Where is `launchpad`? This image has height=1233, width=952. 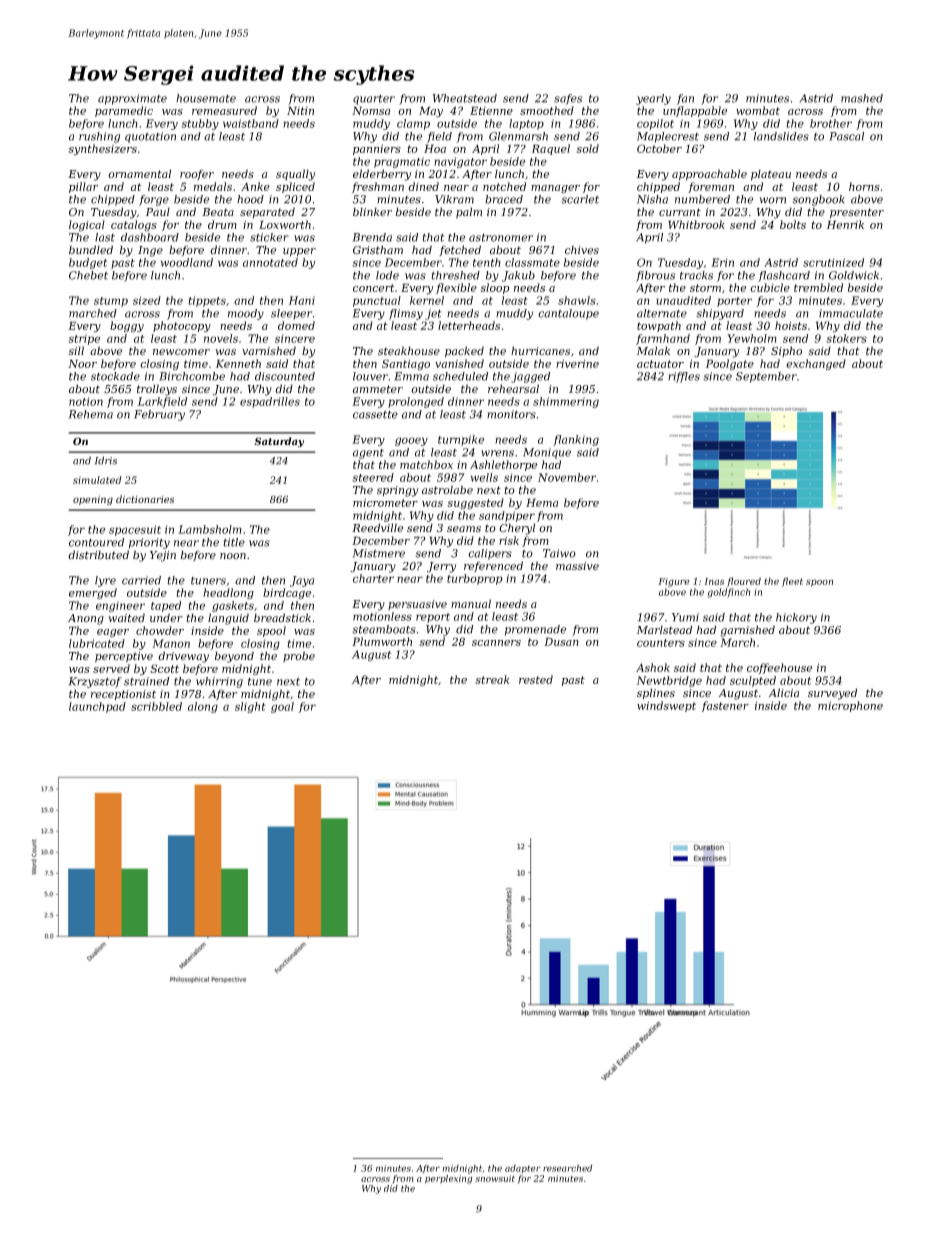
launchpad is located at coordinates (97, 707).
